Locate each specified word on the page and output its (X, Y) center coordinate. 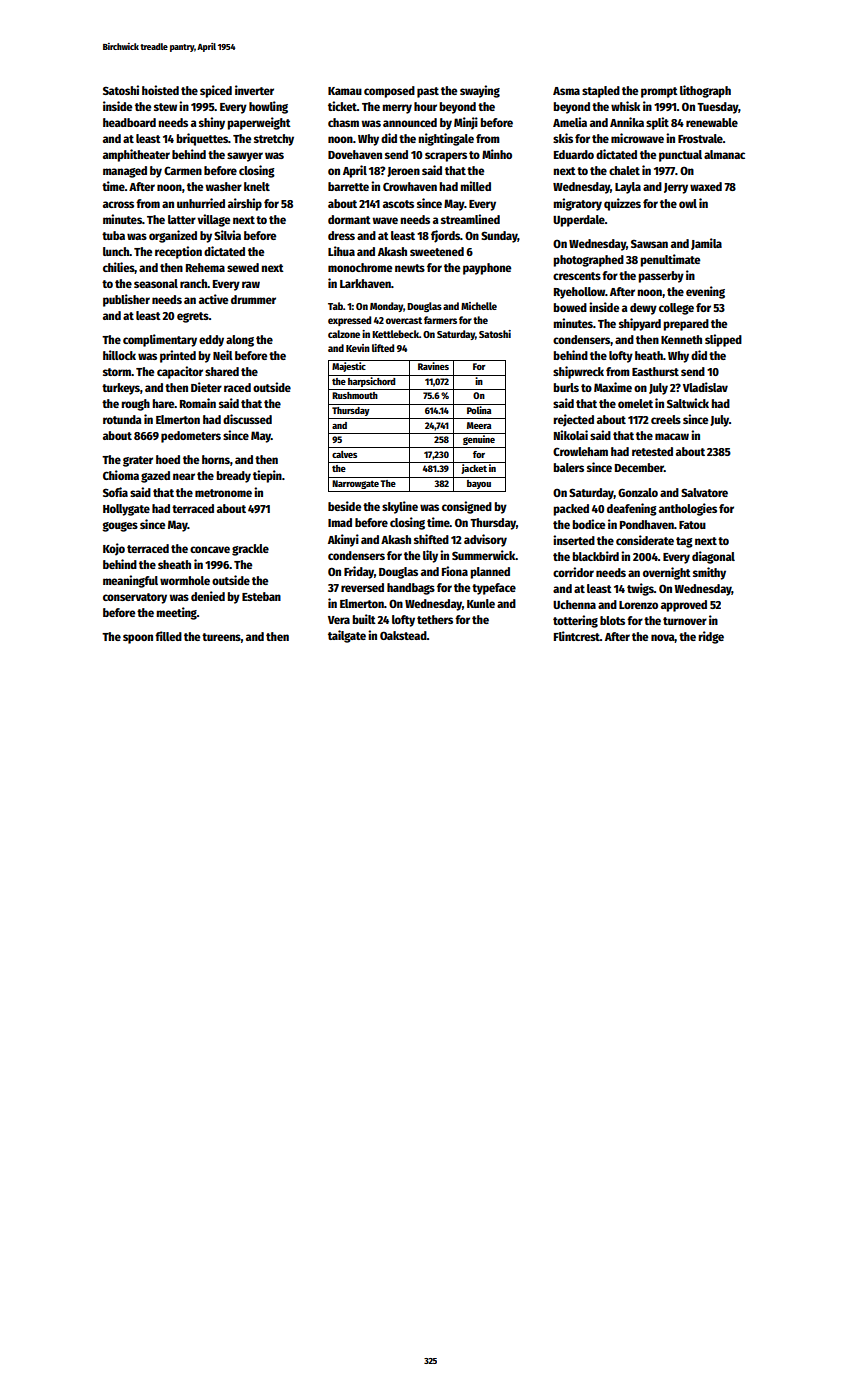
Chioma (121, 475)
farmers (440, 320)
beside (344, 506)
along (240, 341)
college (676, 309)
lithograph (705, 91)
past (428, 92)
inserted (574, 540)
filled (168, 636)
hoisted (160, 90)
